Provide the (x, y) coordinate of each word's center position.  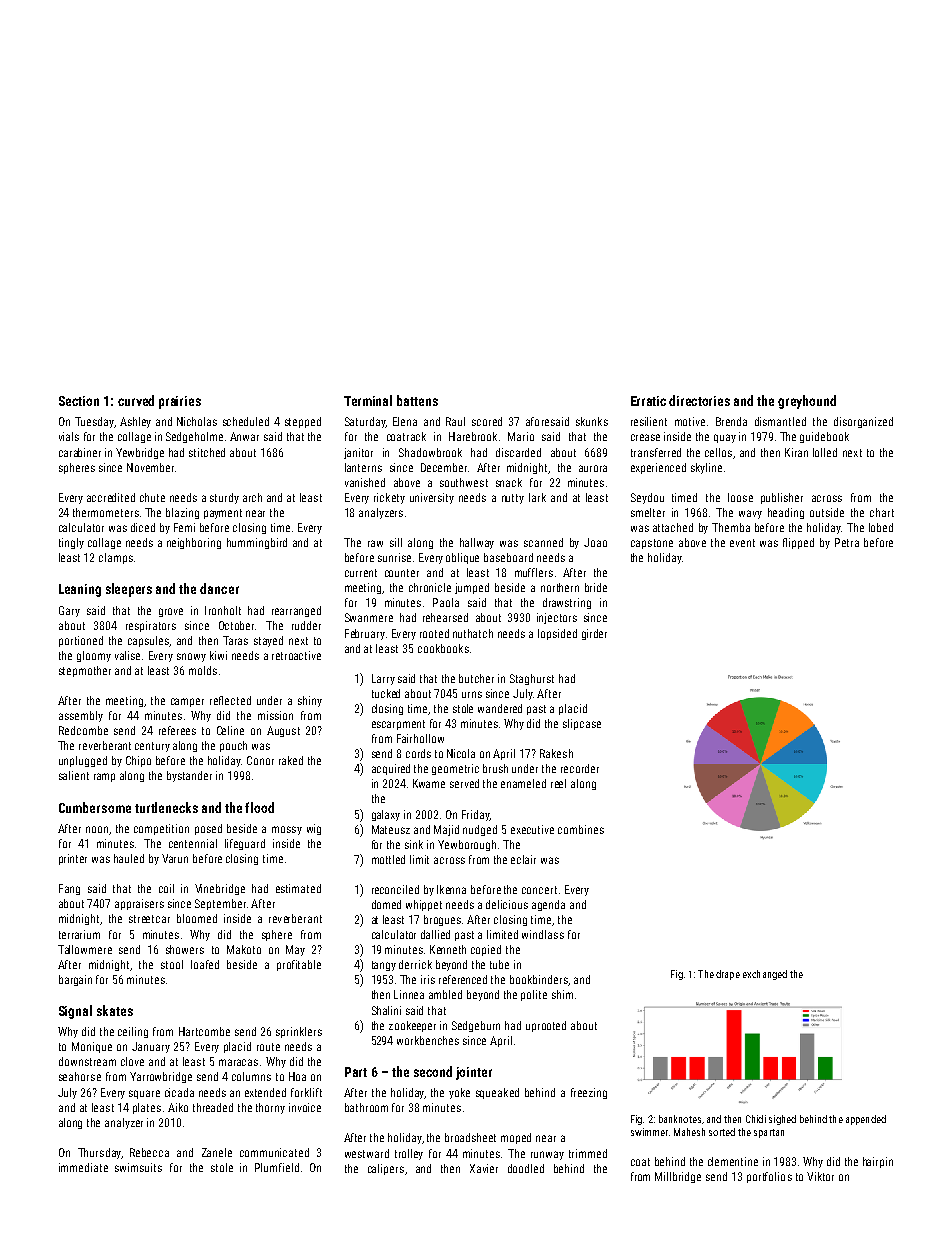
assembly (81, 716)
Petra (847, 542)
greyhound (807, 402)
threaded (213, 1107)
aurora (593, 468)
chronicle (430, 587)
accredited (111, 497)
